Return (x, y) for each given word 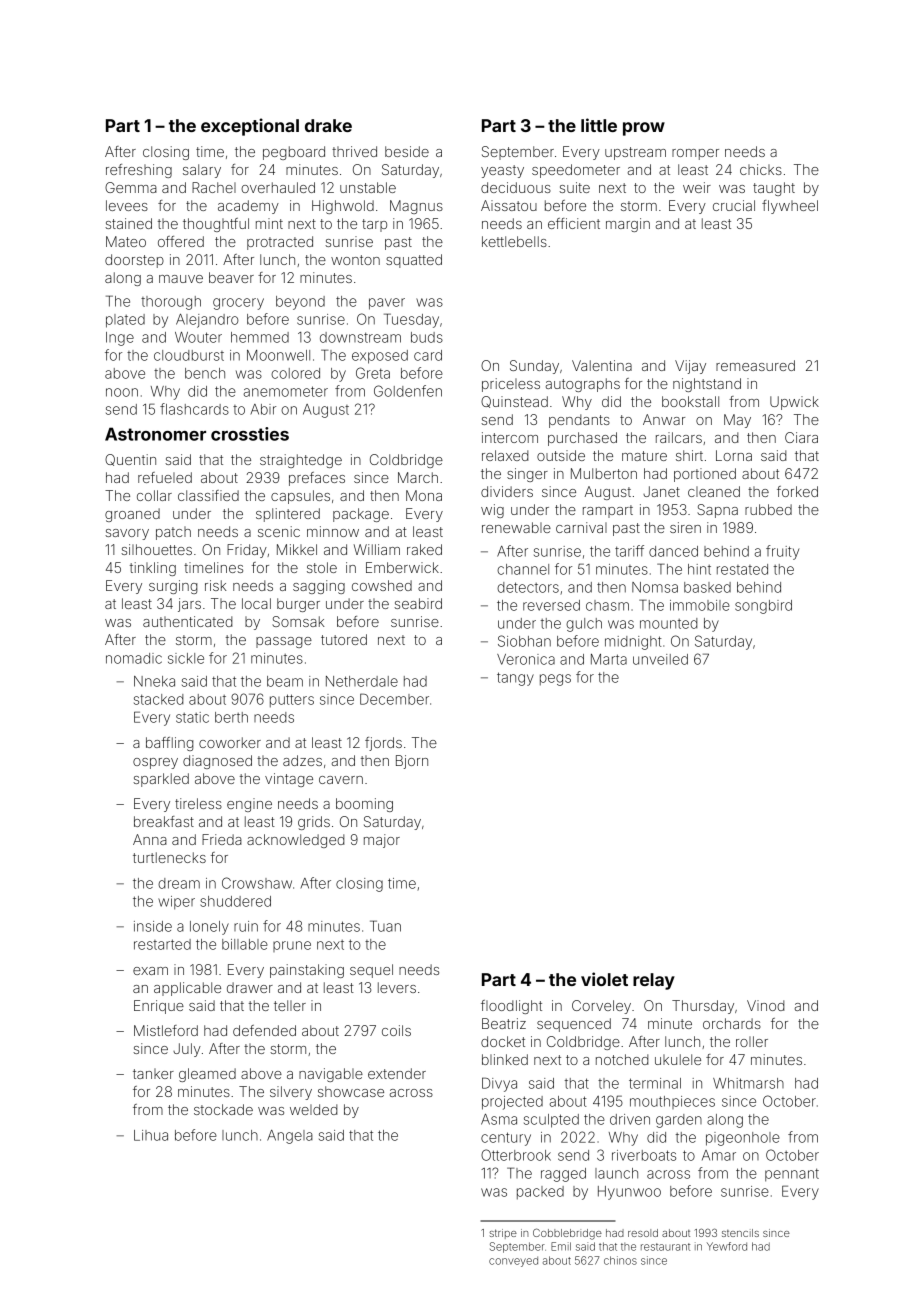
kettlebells (514, 241)
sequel (371, 971)
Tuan (385, 926)
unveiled (660, 659)
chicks (761, 169)
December (394, 699)
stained (128, 223)
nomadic (134, 658)
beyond (300, 303)
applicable (187, 989)
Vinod (765, 1005)
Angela (290, 1137)
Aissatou (509, 205)
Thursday (703, 1007)
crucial (734, 205)
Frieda (222, 839)
